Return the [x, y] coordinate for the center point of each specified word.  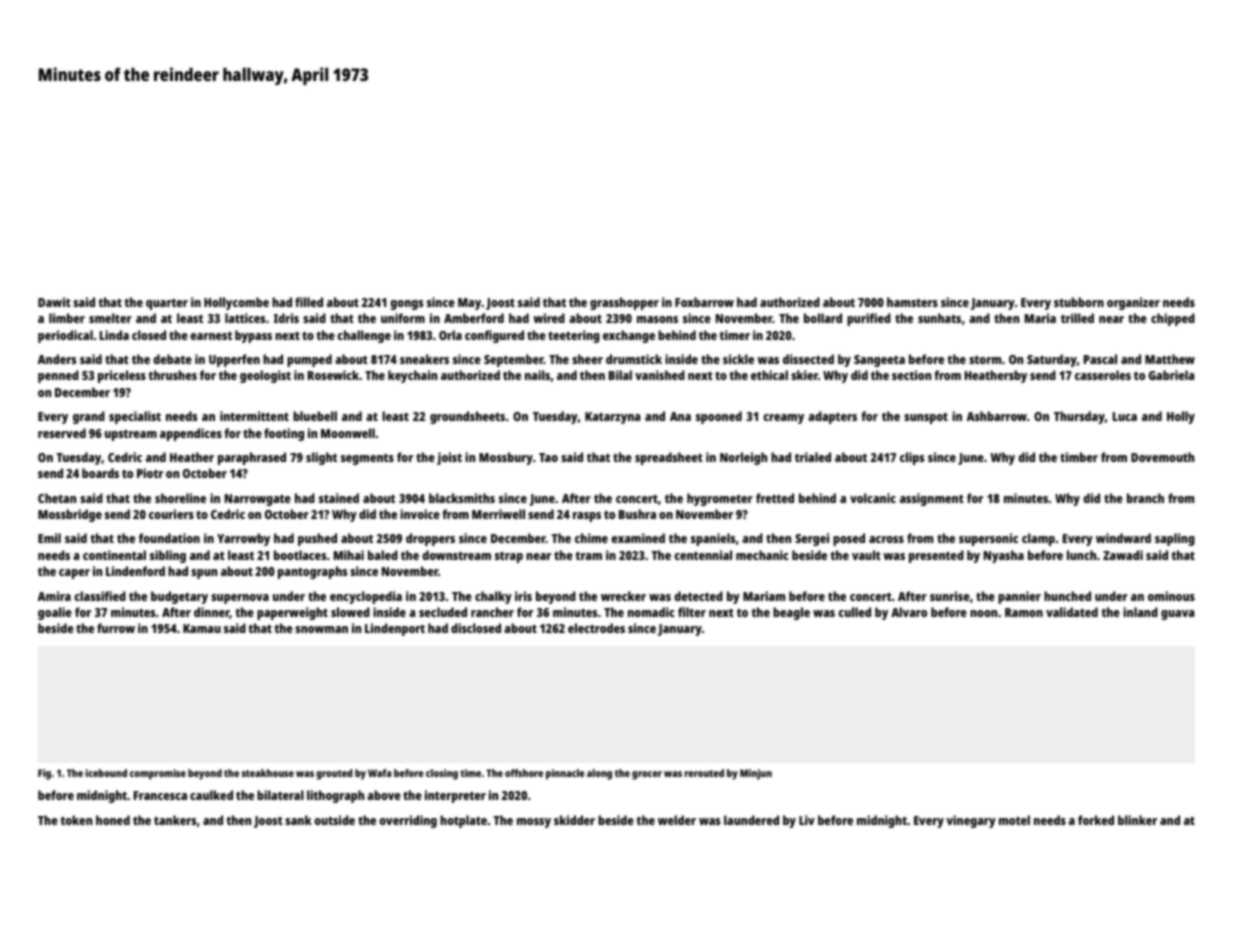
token [76, 820]
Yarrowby [243, 539]
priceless [122, 376]
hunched [1067, 596]
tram [588, 556]
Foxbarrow [704, 302]
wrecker [623, 596]
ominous [1171, 596]
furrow [116, 628]
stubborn [1079, 302]
